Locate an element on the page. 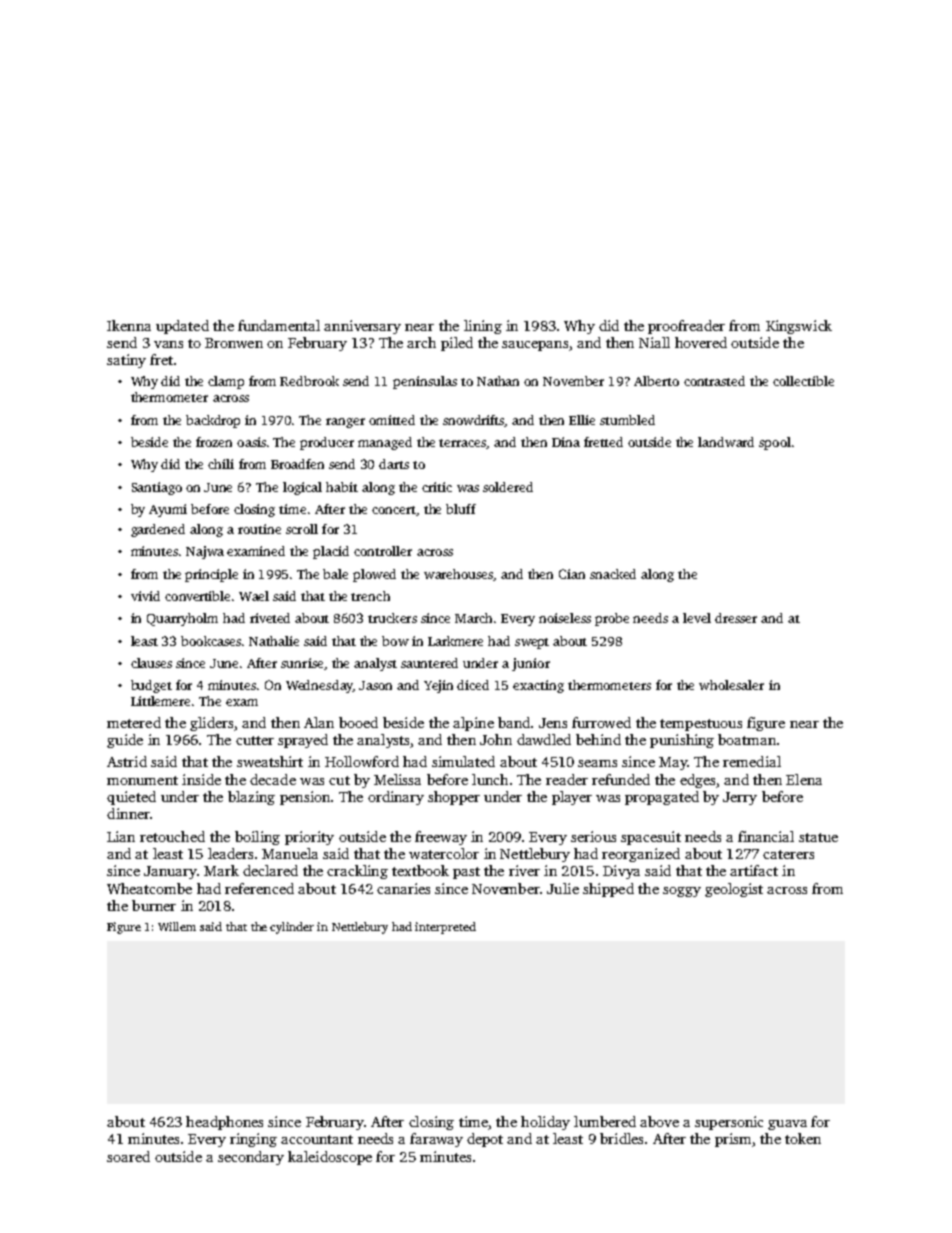  Elena is located at coordinates (804, 779).
